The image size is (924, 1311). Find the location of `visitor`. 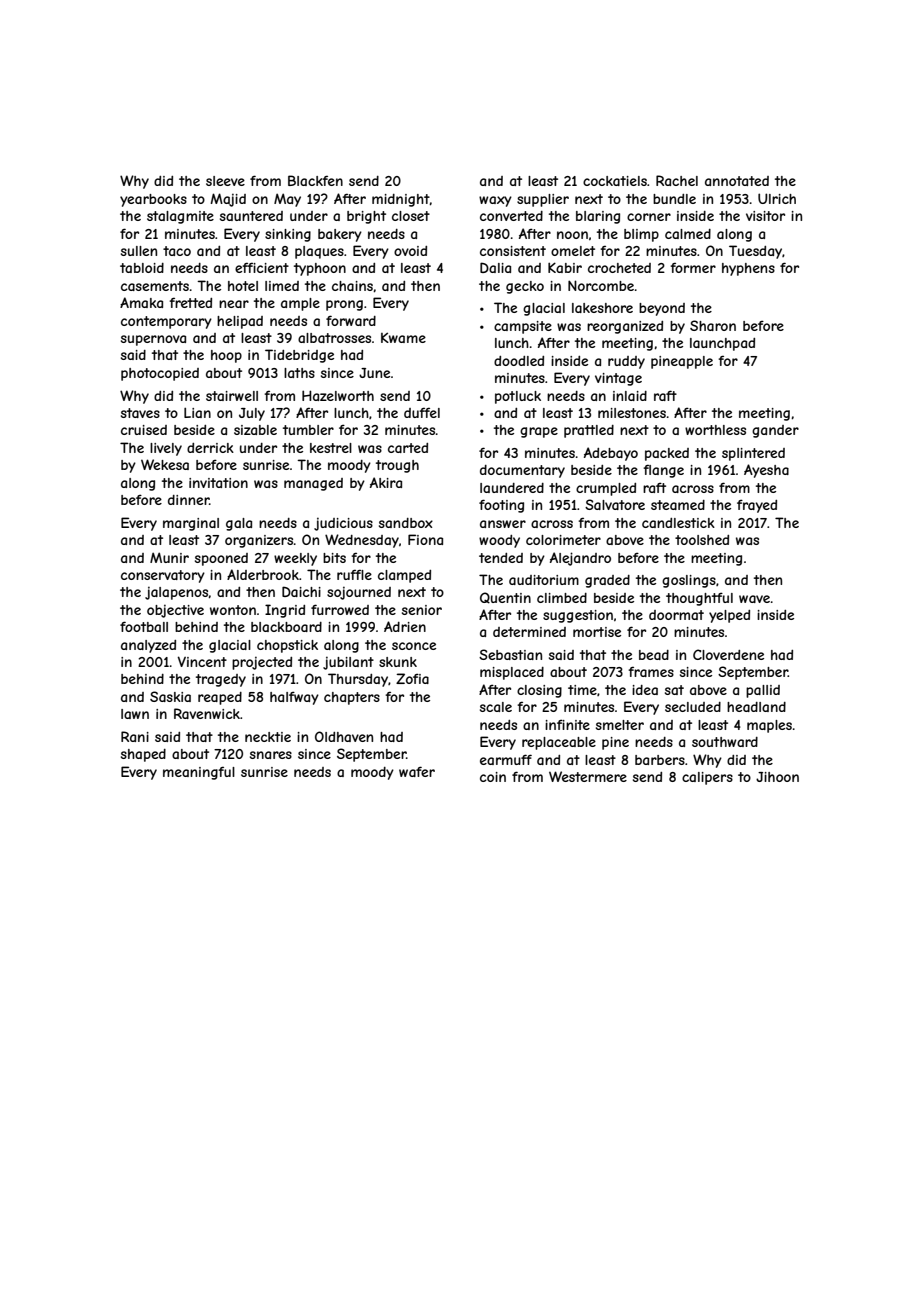

visitor is located at coordinates (765, 216).
